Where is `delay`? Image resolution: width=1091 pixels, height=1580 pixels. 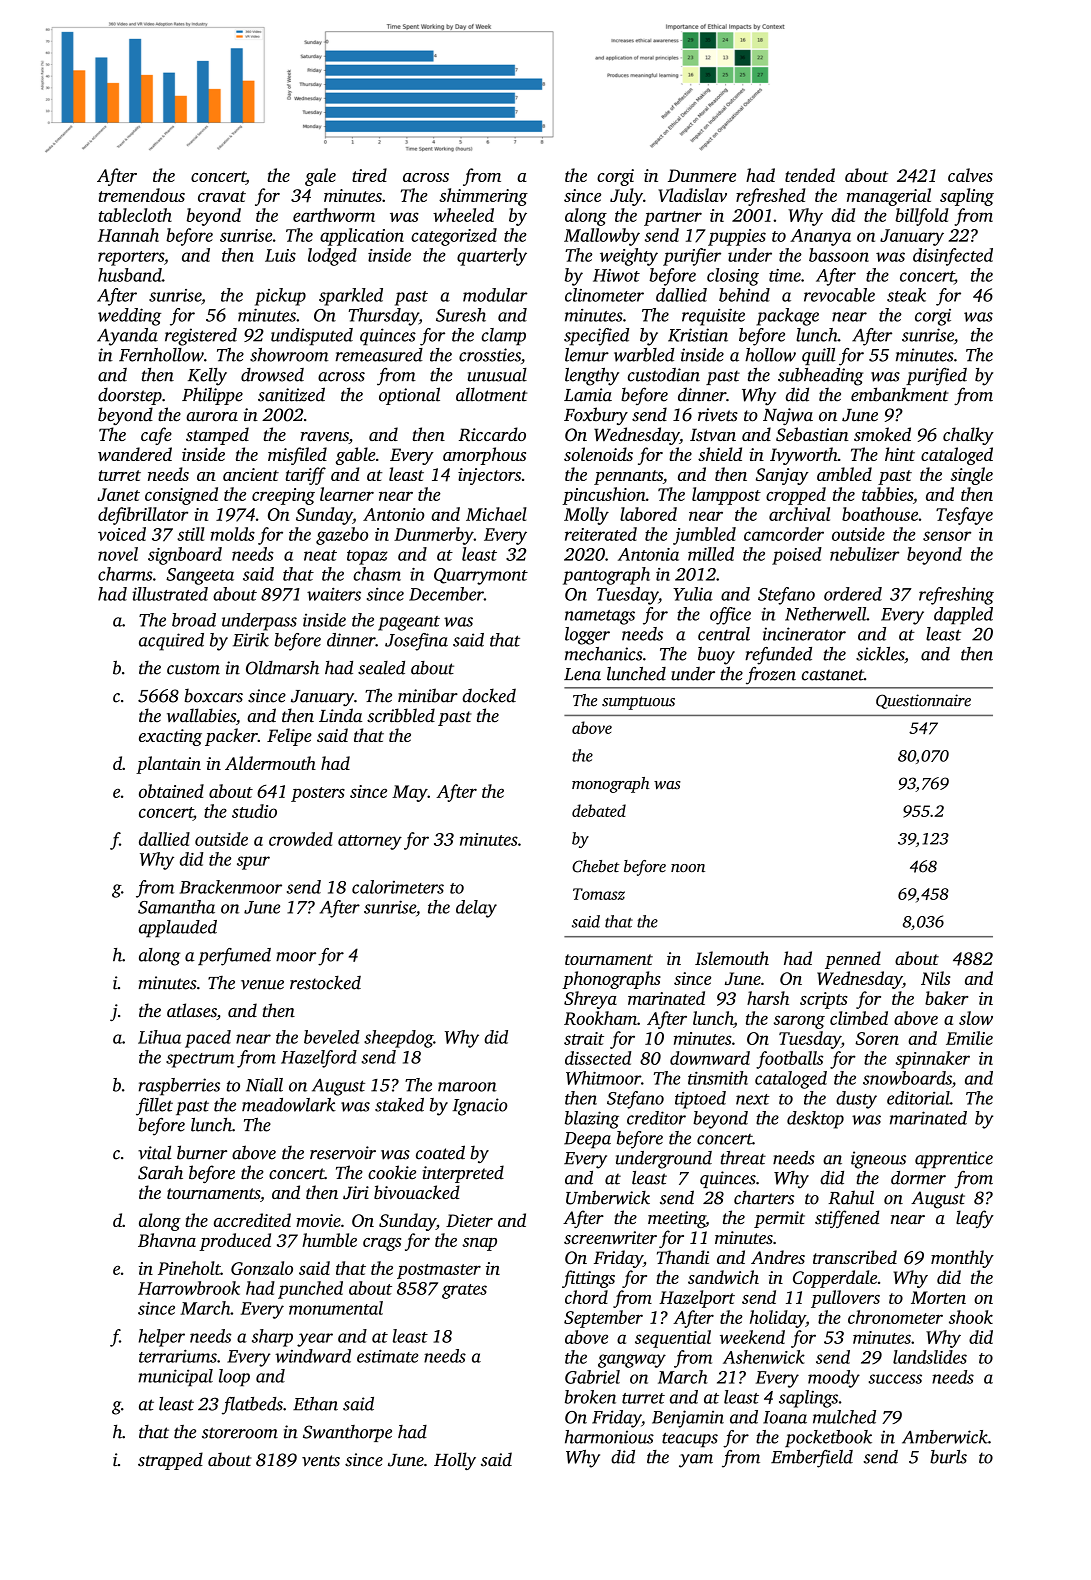
delay is located at coordinates (476, 909).
